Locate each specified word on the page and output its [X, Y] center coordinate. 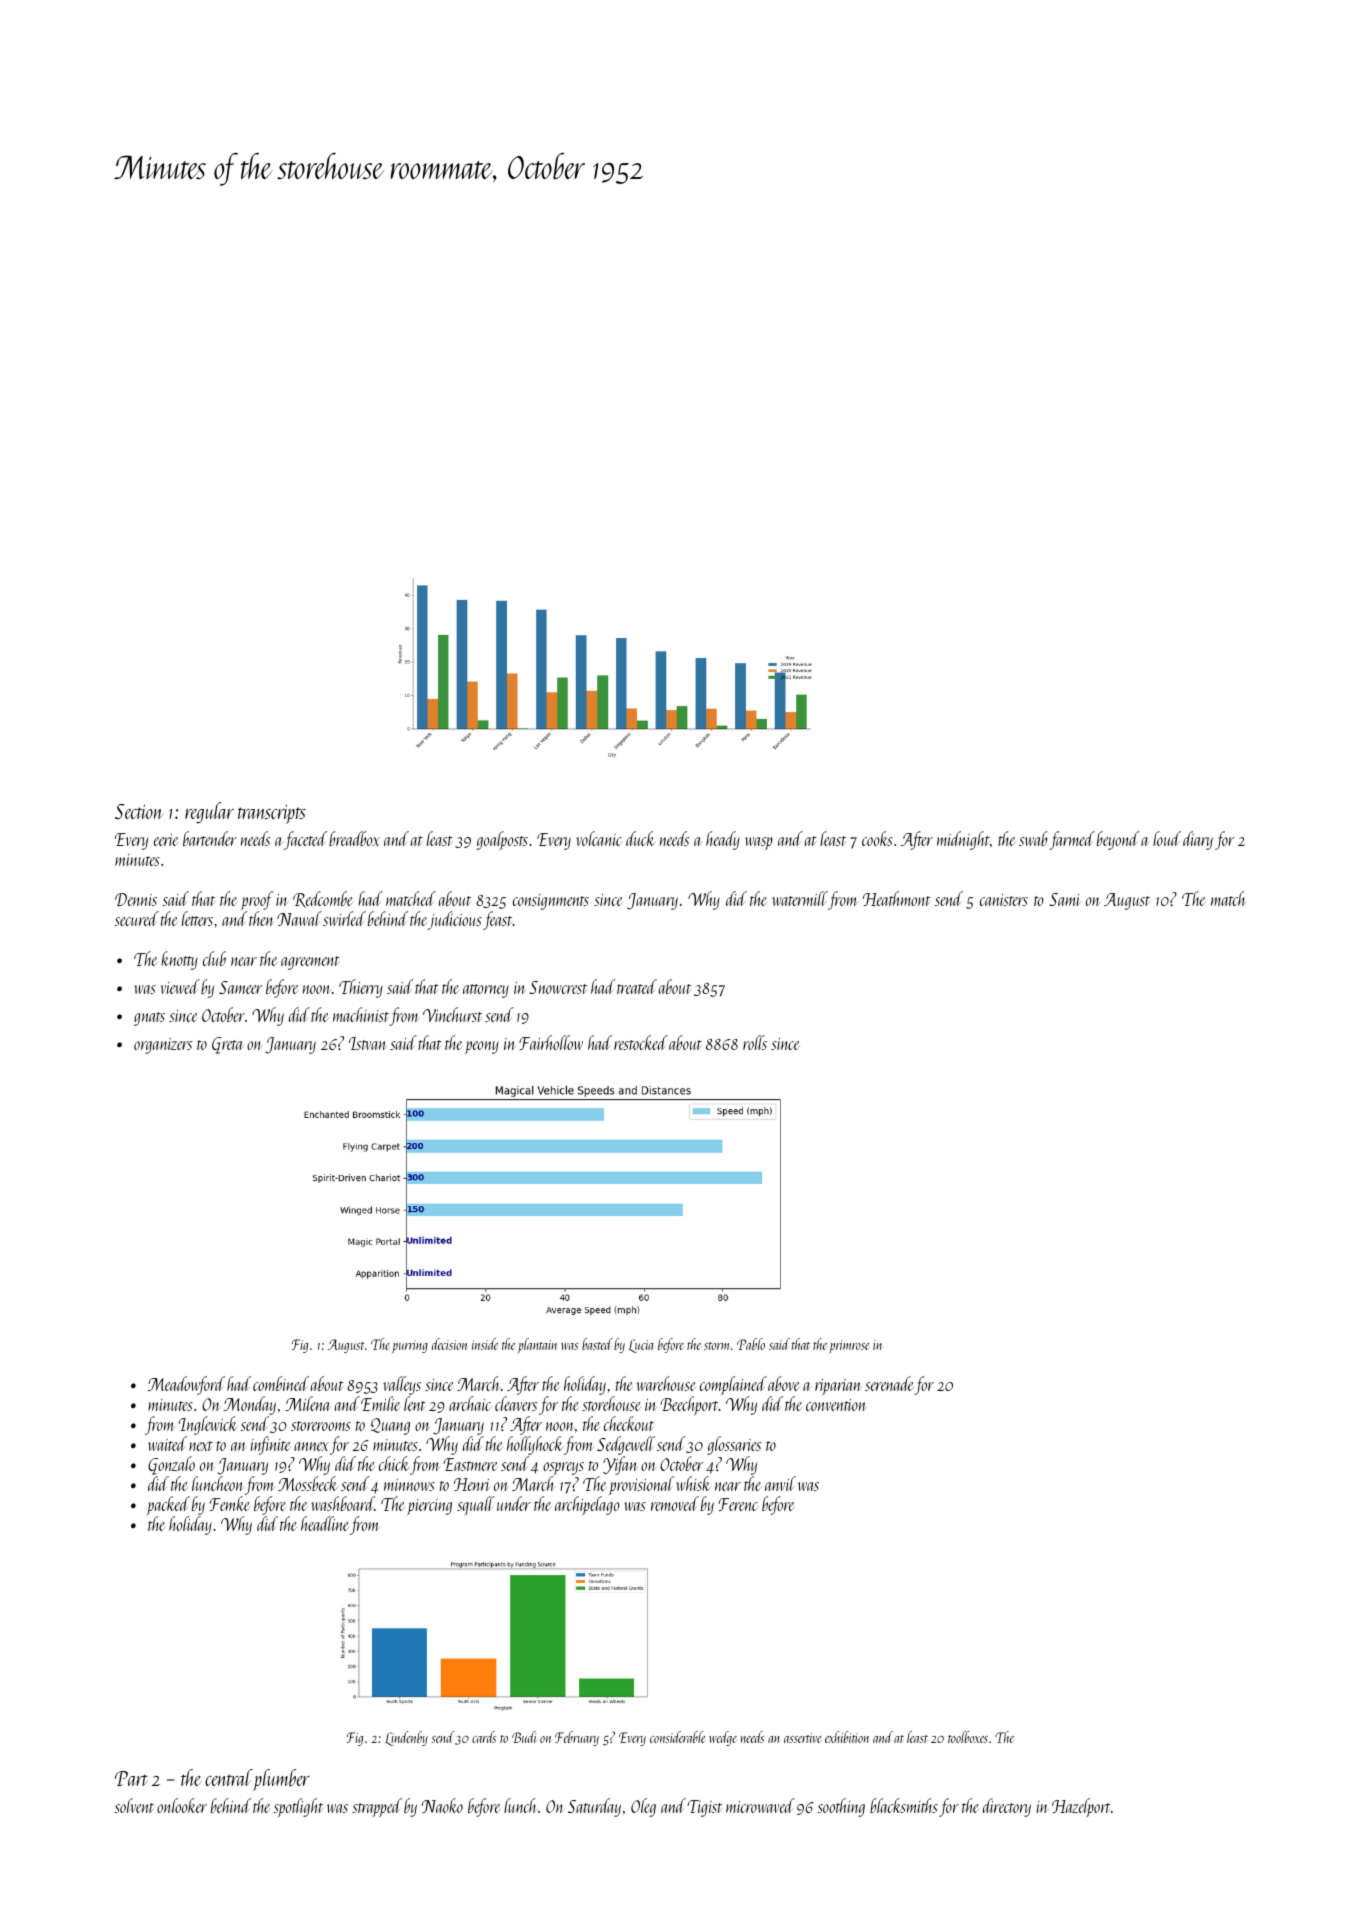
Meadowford [186, 1385]
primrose [849, 1346]
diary [1198, 840]
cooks [877, 838]
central [229, 1777]
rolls [755, 1042]
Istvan [368, 1043]
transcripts [272, 814]
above [784, 1383]
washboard [343, 1503]
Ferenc [738, 1504]
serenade [889, 1383]
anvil [780, 1483]
